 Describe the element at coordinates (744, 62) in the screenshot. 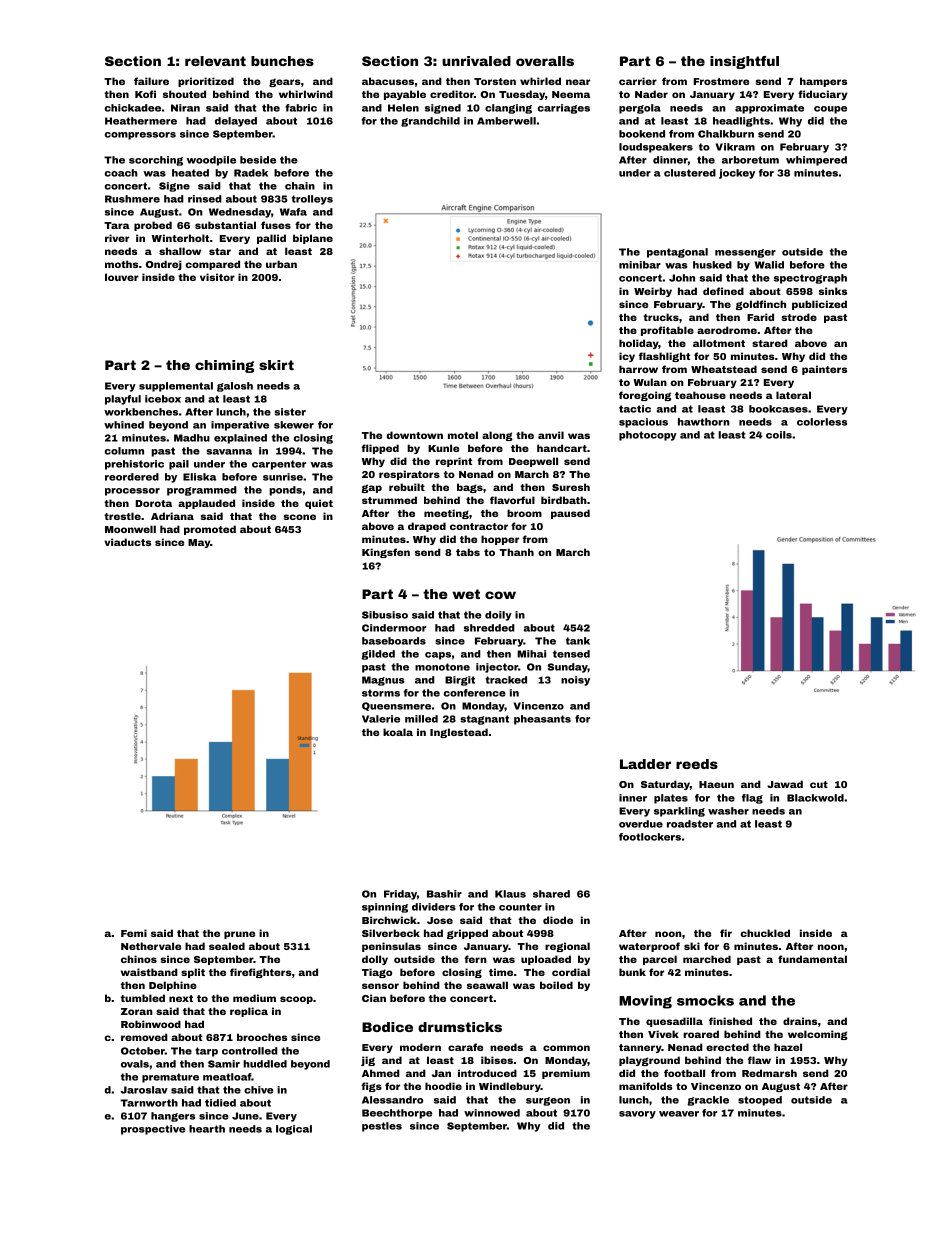

I see `insightful` at that location.
